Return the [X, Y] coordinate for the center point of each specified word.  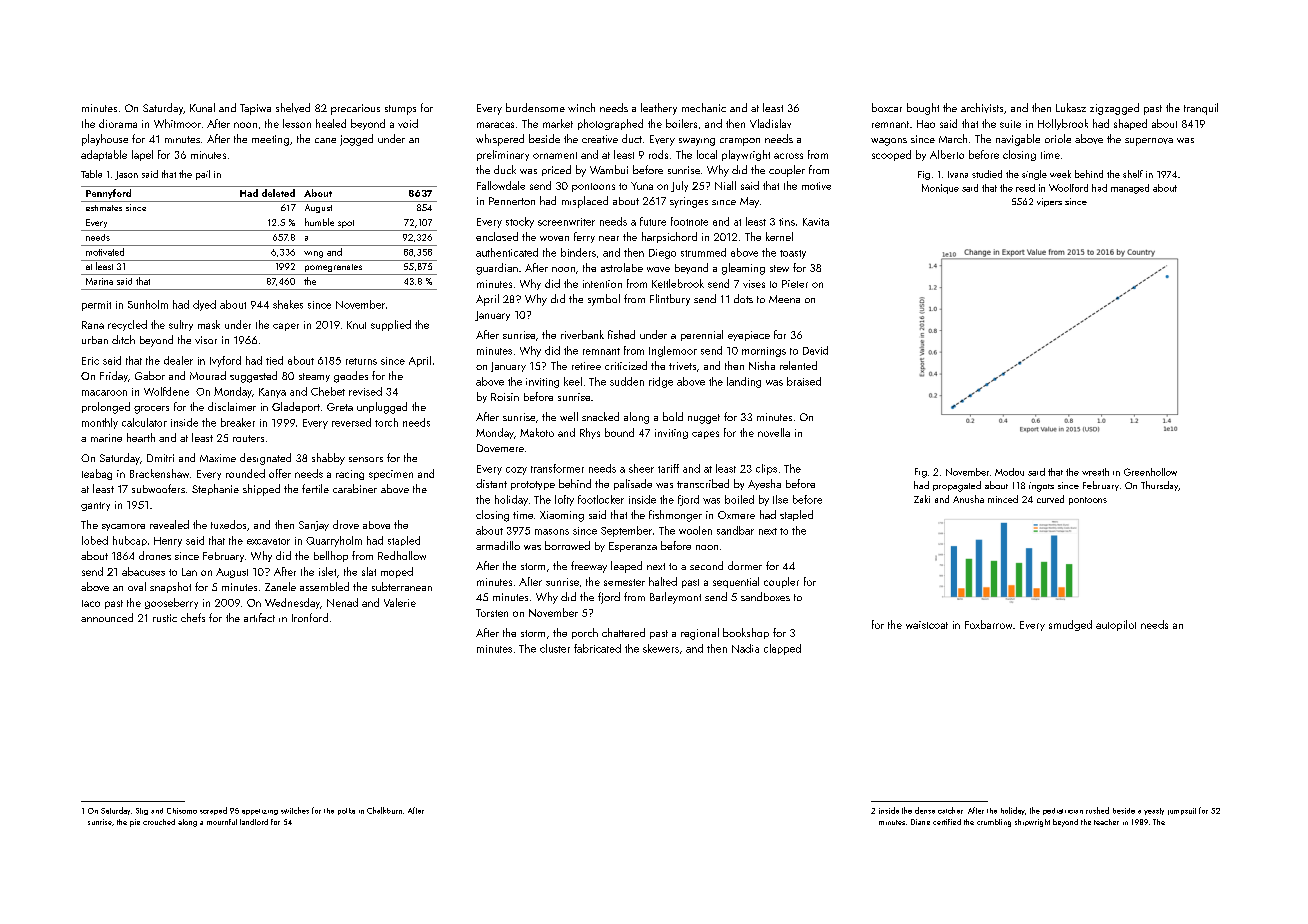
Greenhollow [1150, 472]
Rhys [590, 433]
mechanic [704, 107]
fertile [315, 488]
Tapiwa [255, 109]
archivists [982, 108]
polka [346, 811]
